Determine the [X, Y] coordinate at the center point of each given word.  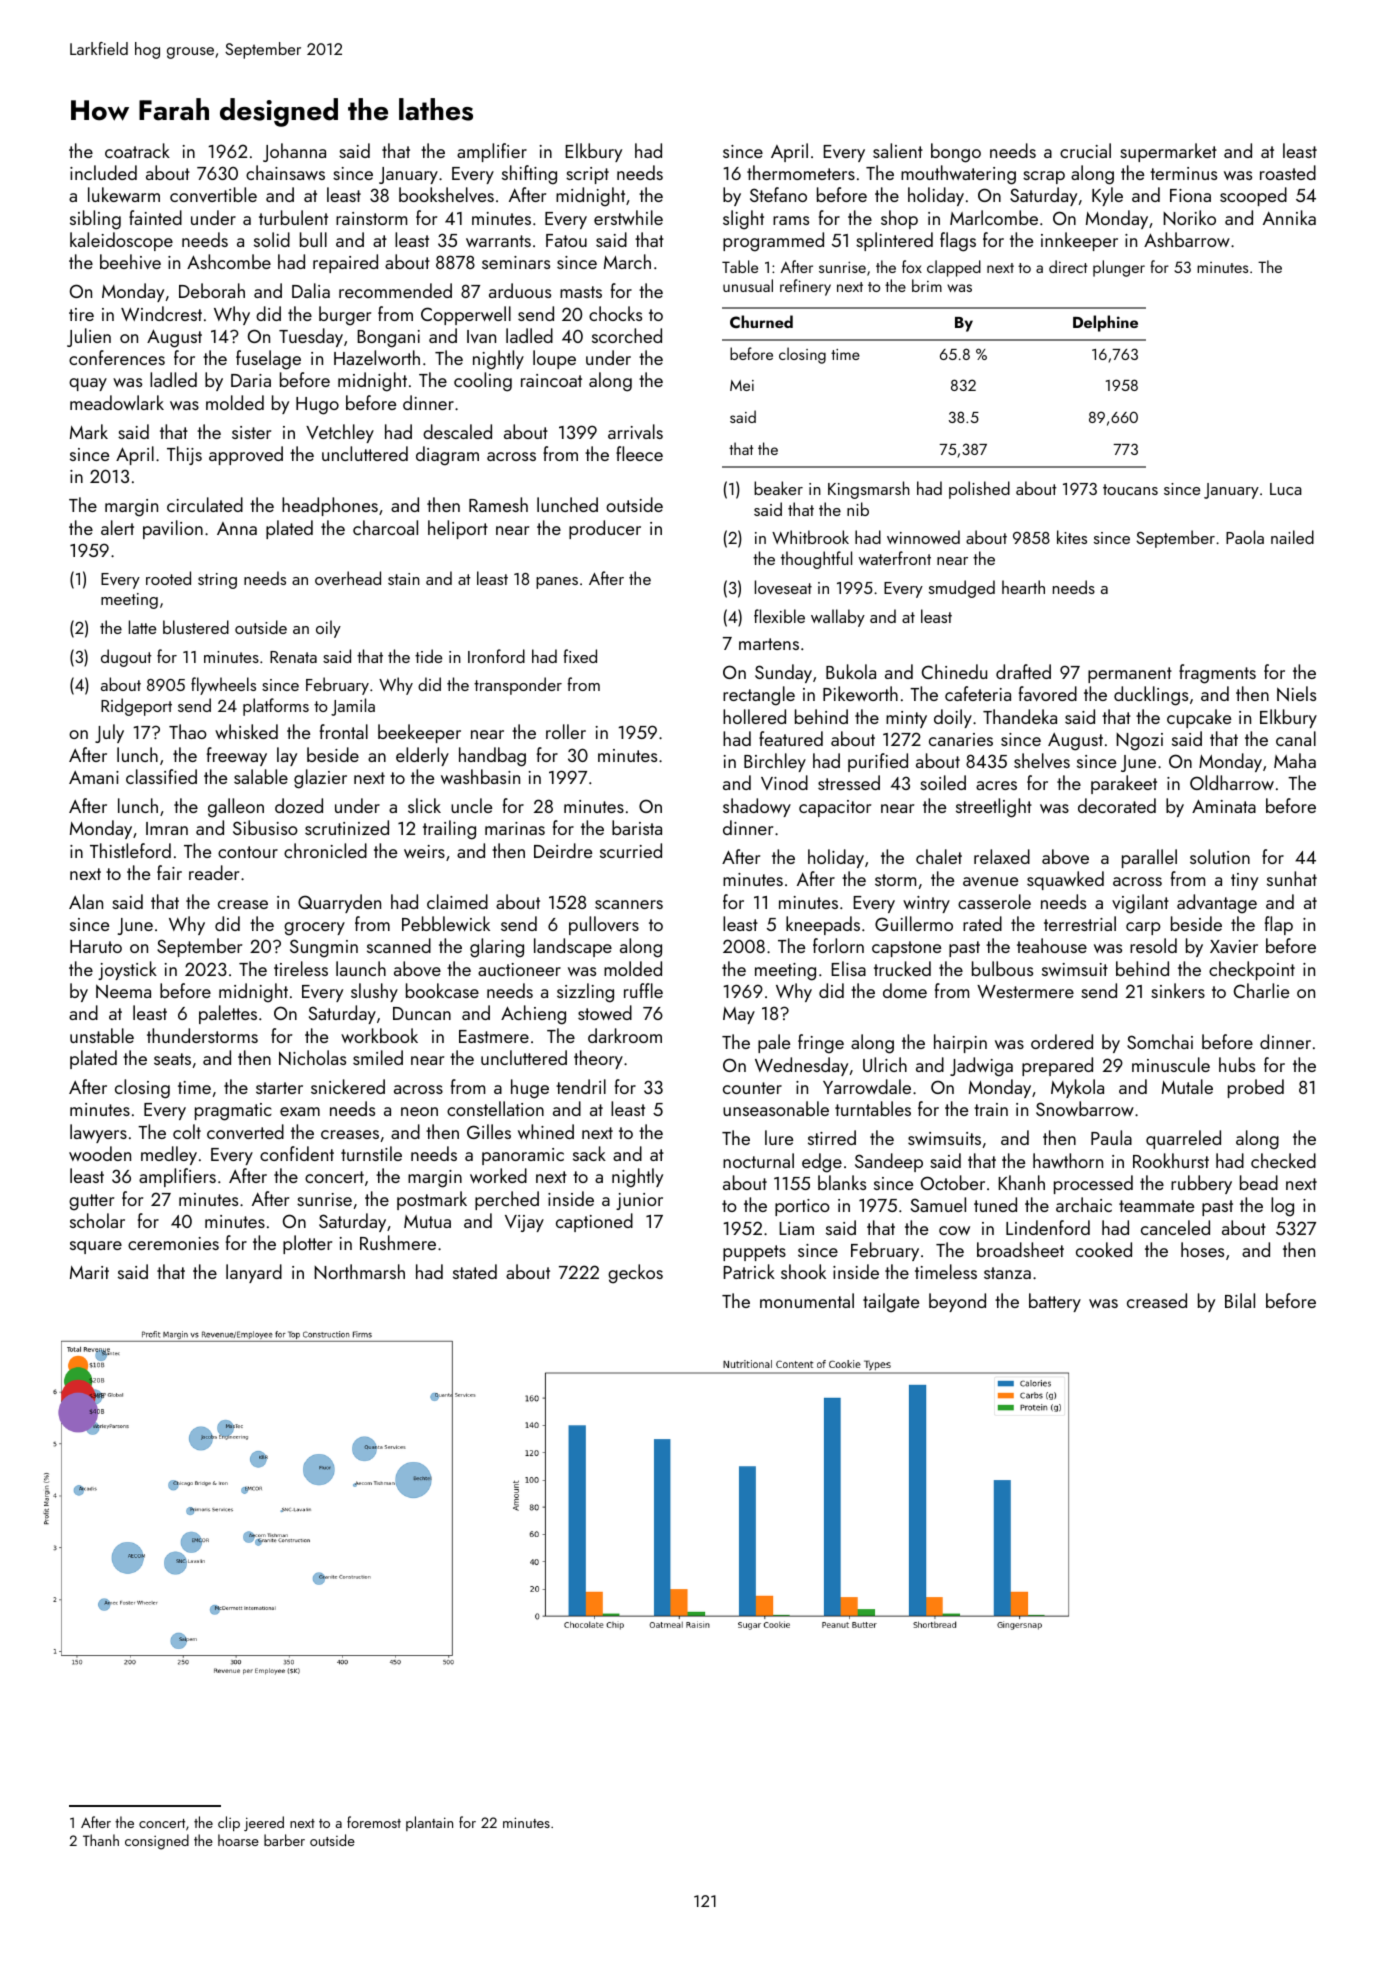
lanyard [254, 1273]
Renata [293, 657]
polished [979, 490]
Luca [1286, 489]
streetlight [994, 808]
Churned [761, 321]
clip [229, 1823]
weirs [424, 851]
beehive [130, 261]
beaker [778, 488]
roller [566, 731]
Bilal [1240, 1300]
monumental [807, 1300]
